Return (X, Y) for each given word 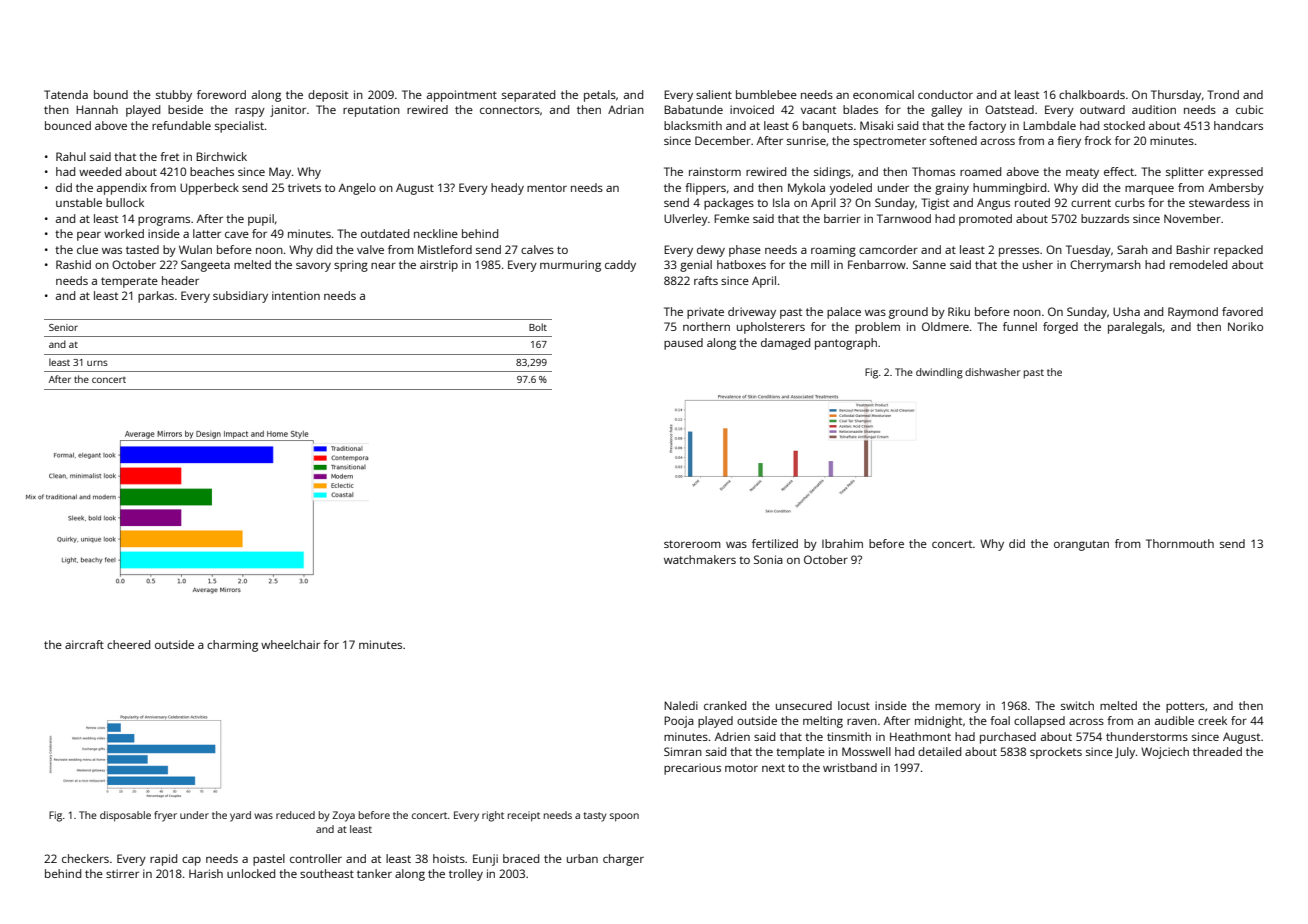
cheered (128, 644)
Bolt (538, 327)
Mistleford (445, 249)
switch (1077, 705)
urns (97, 363)
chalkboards (1092, 94)
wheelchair (290, 644)
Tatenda (66, 94)
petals (600, 96)
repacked (1238, 251)
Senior (63, 327)
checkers (85, 858)
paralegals (1135, 328)
